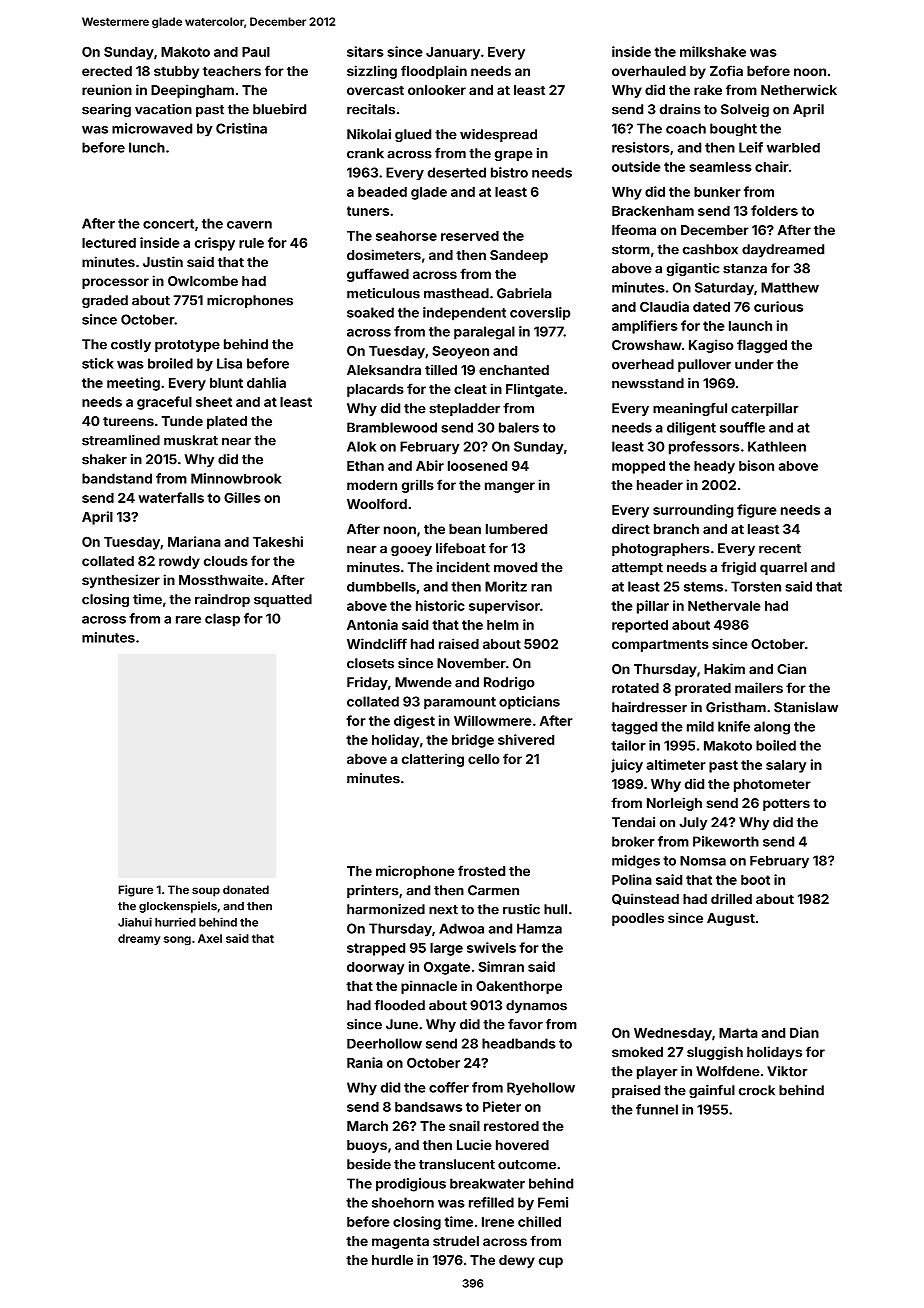 The image size is (924, 1308). I want to click on Rania, so click(365, 1062).
